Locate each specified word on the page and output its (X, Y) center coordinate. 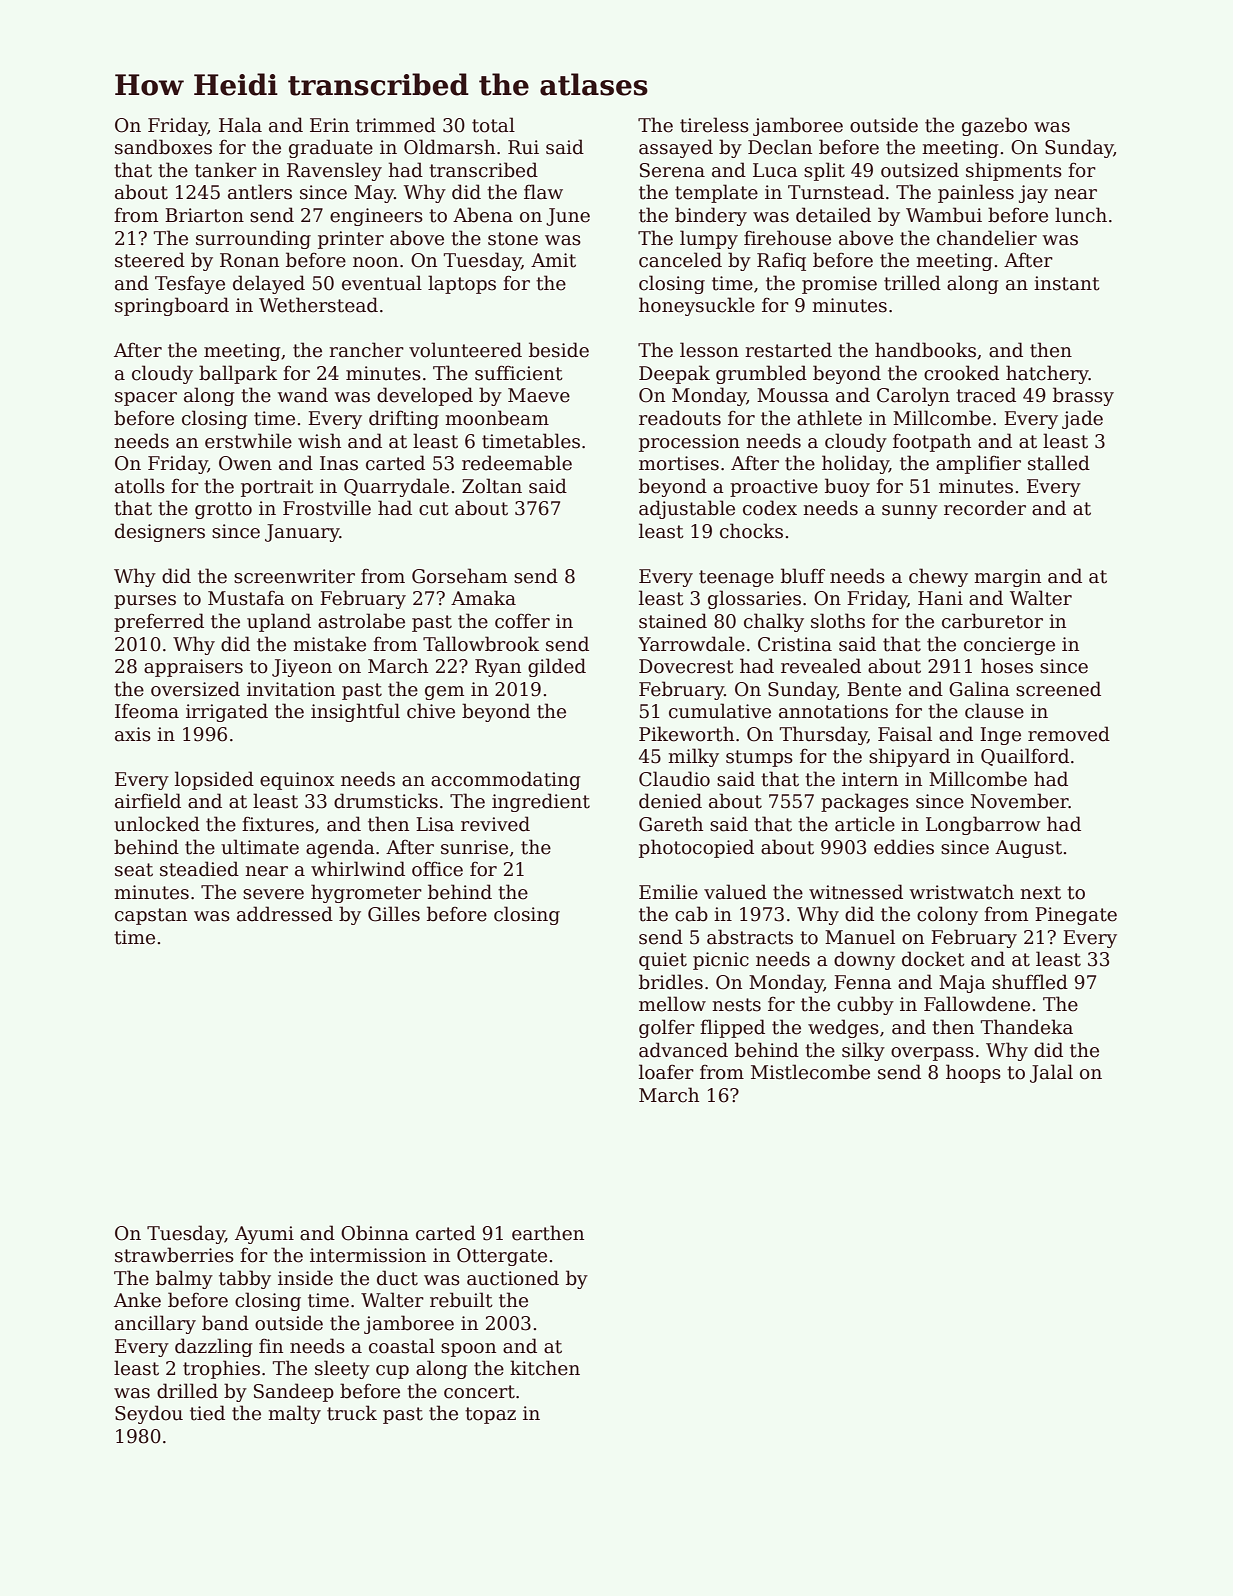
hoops (973, 1073)
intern (870, 779)
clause (994, 711)
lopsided (214, 780)
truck (352, 1413)
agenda (340, 848)
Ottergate (502, 1257)
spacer (146, 399)
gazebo (994, 126)
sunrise (474, 847)
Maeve (539, 395)
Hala (240, 125)
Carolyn (913, 396)
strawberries (174, 1255)
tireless (714, 125)
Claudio (674, 779)
